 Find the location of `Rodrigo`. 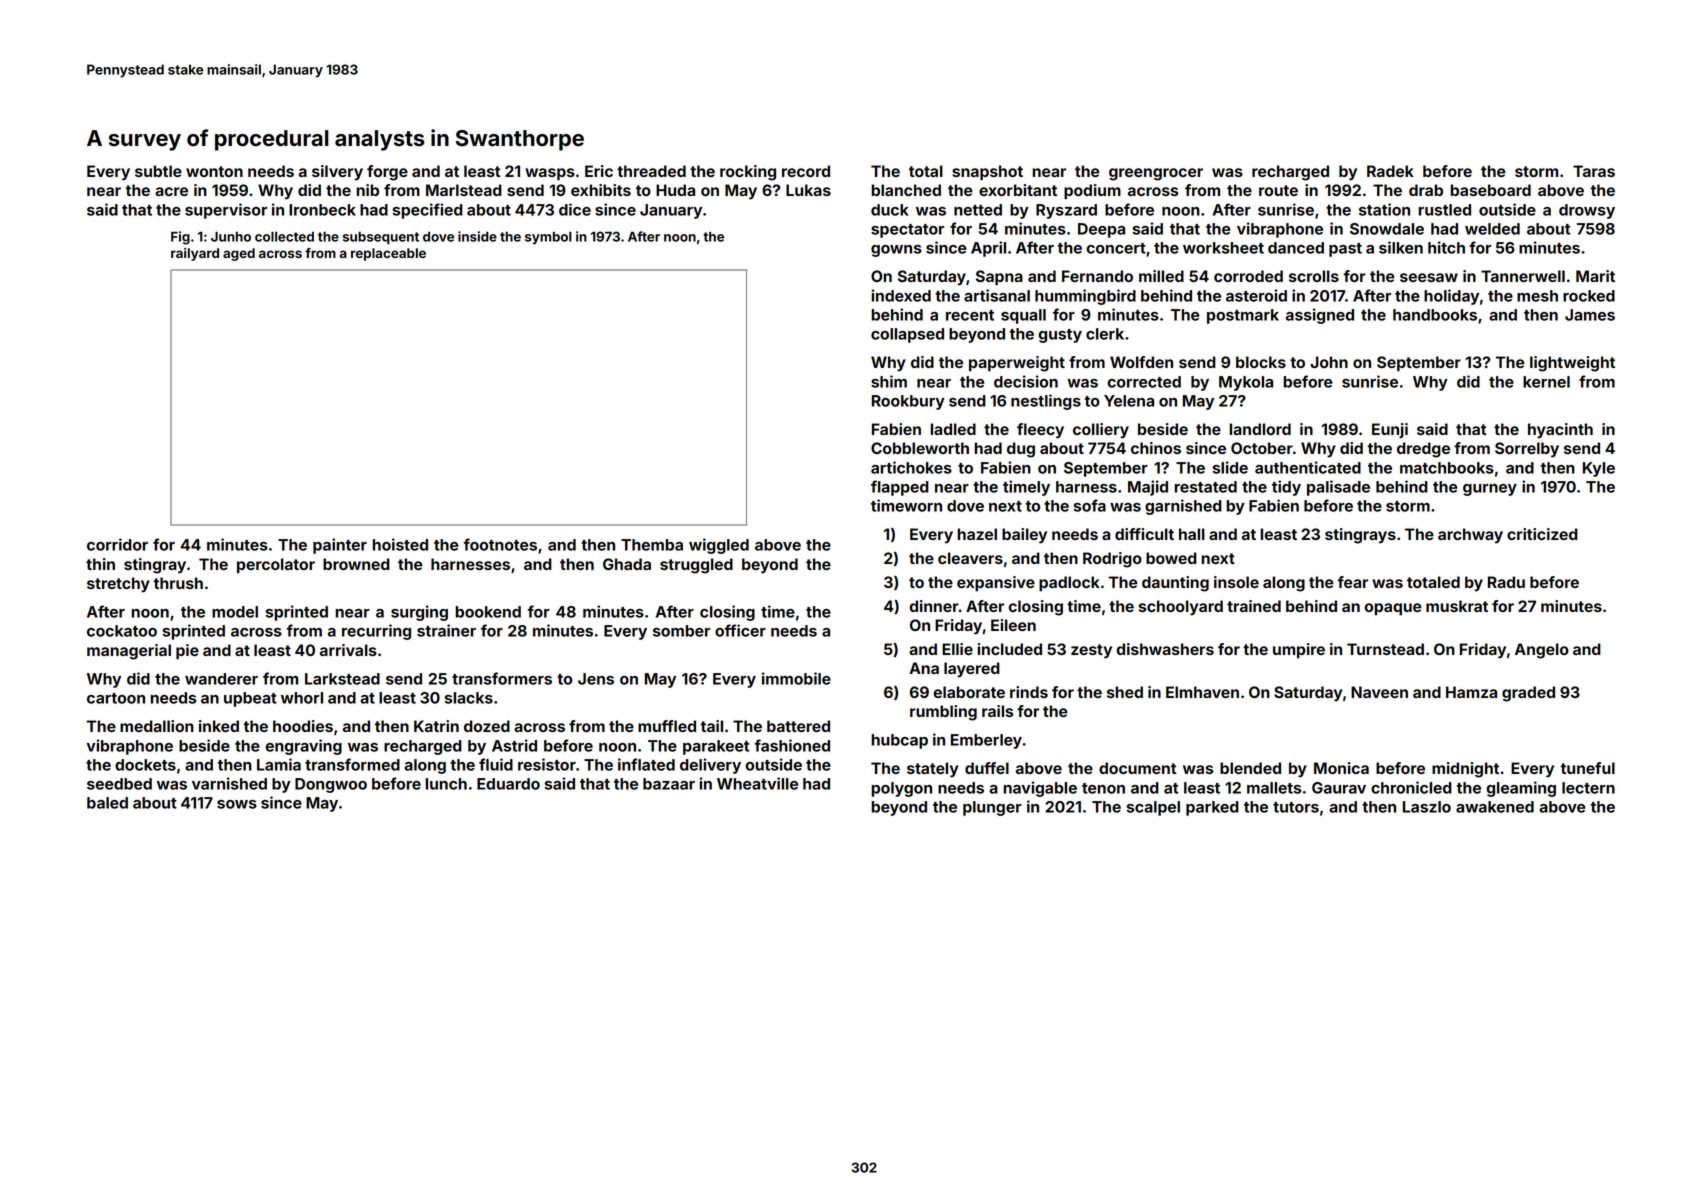

Rodrigo is located at coordinates (1112, 560).
